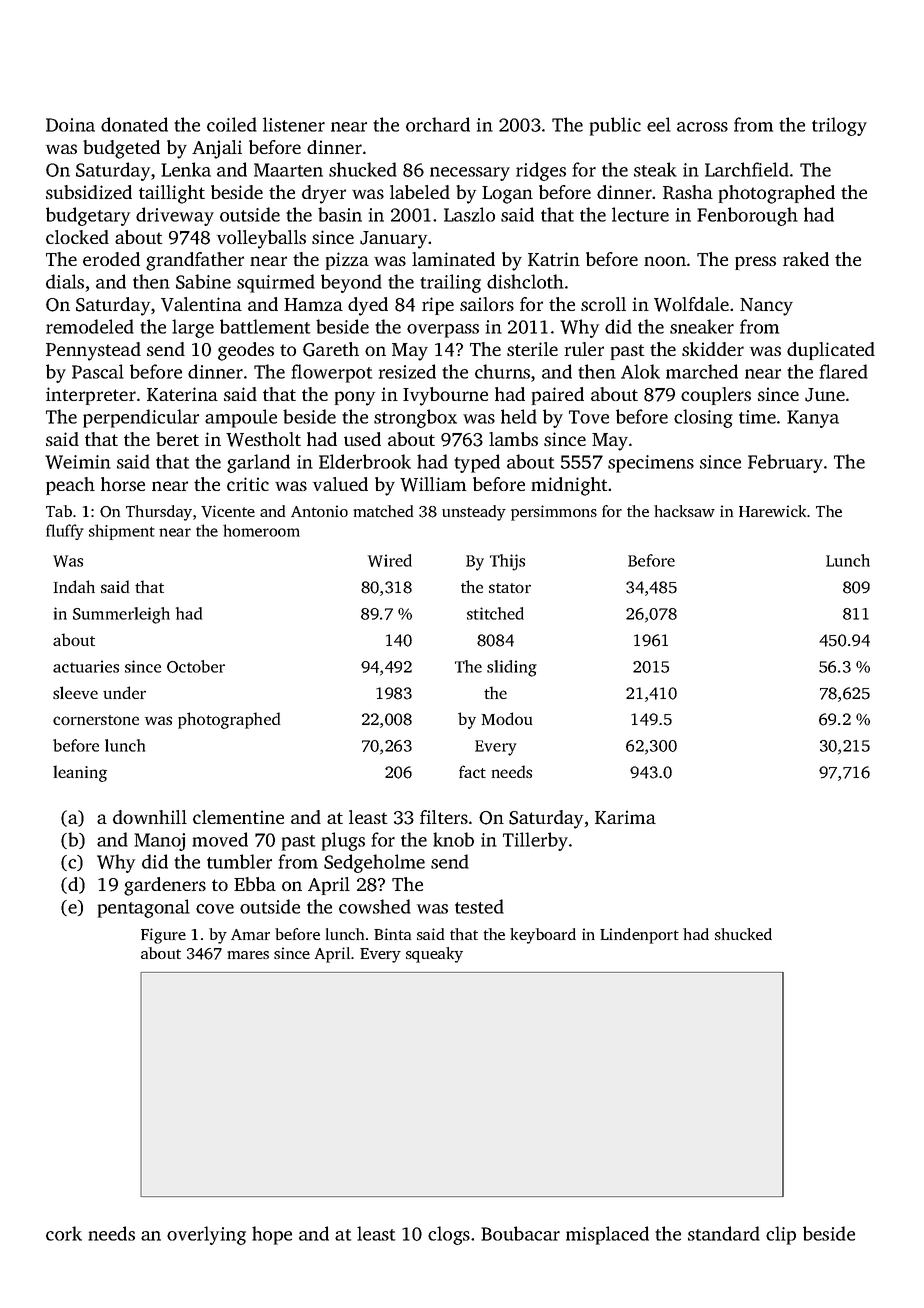 The width and height of the page is (924, 1308). Describe the element at coordinates (134, 124) in the page. I see `donated` at that location.
